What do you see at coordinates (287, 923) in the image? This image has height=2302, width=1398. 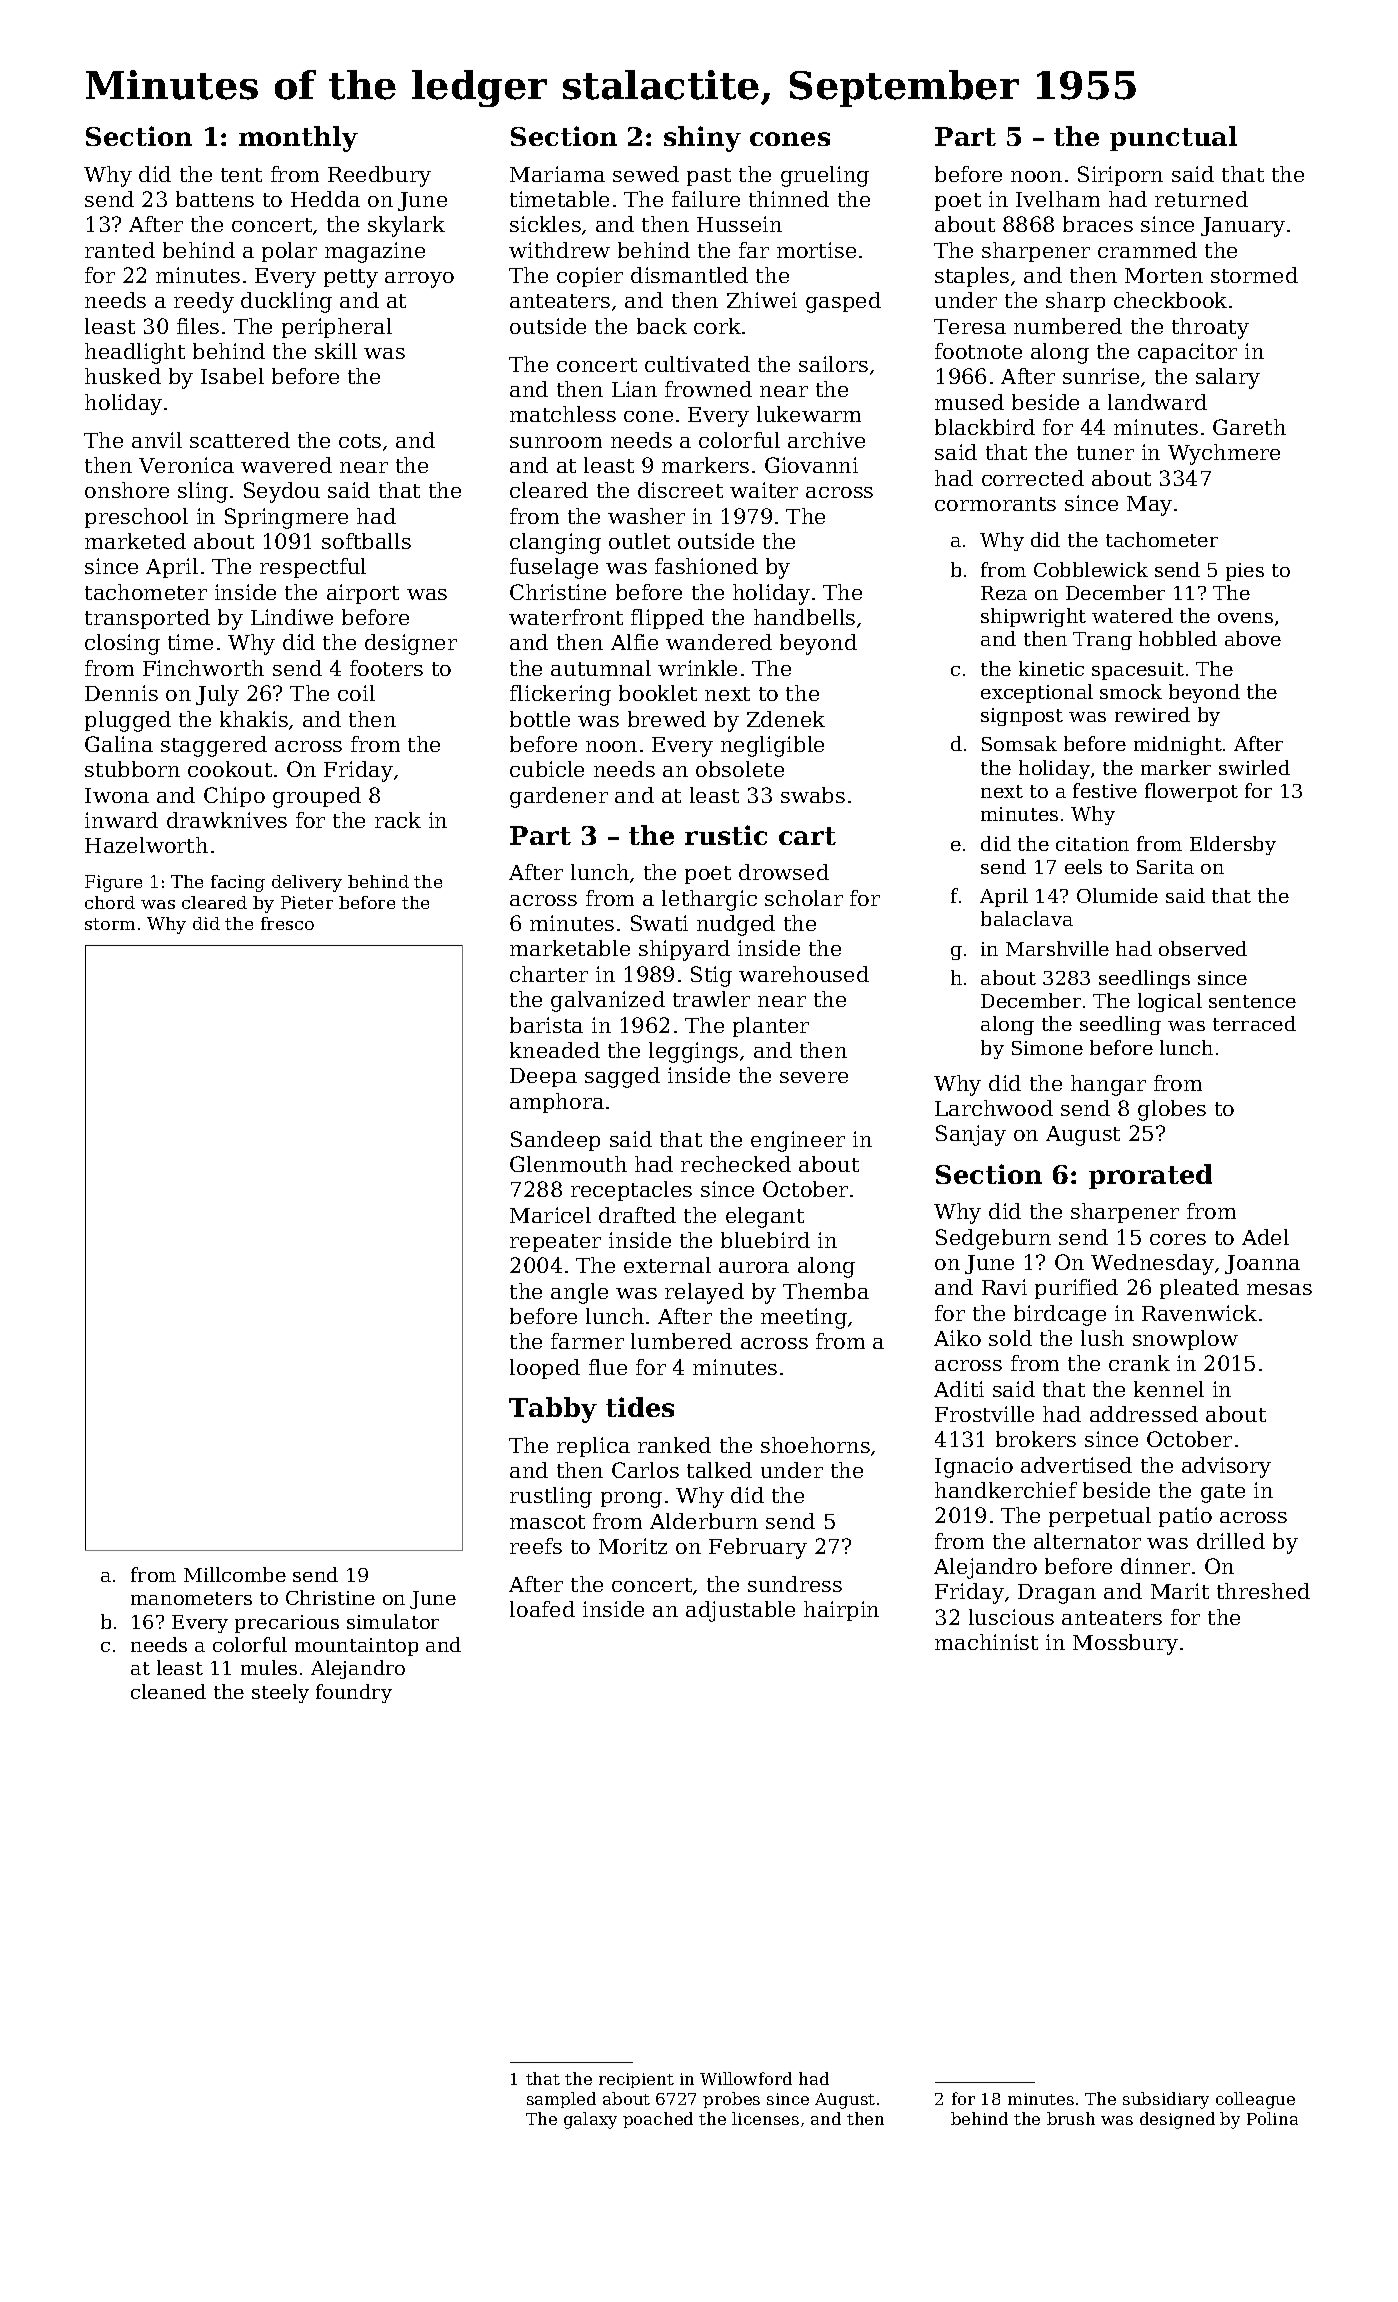 I see `fresco` at bounding box center [287, 923].
